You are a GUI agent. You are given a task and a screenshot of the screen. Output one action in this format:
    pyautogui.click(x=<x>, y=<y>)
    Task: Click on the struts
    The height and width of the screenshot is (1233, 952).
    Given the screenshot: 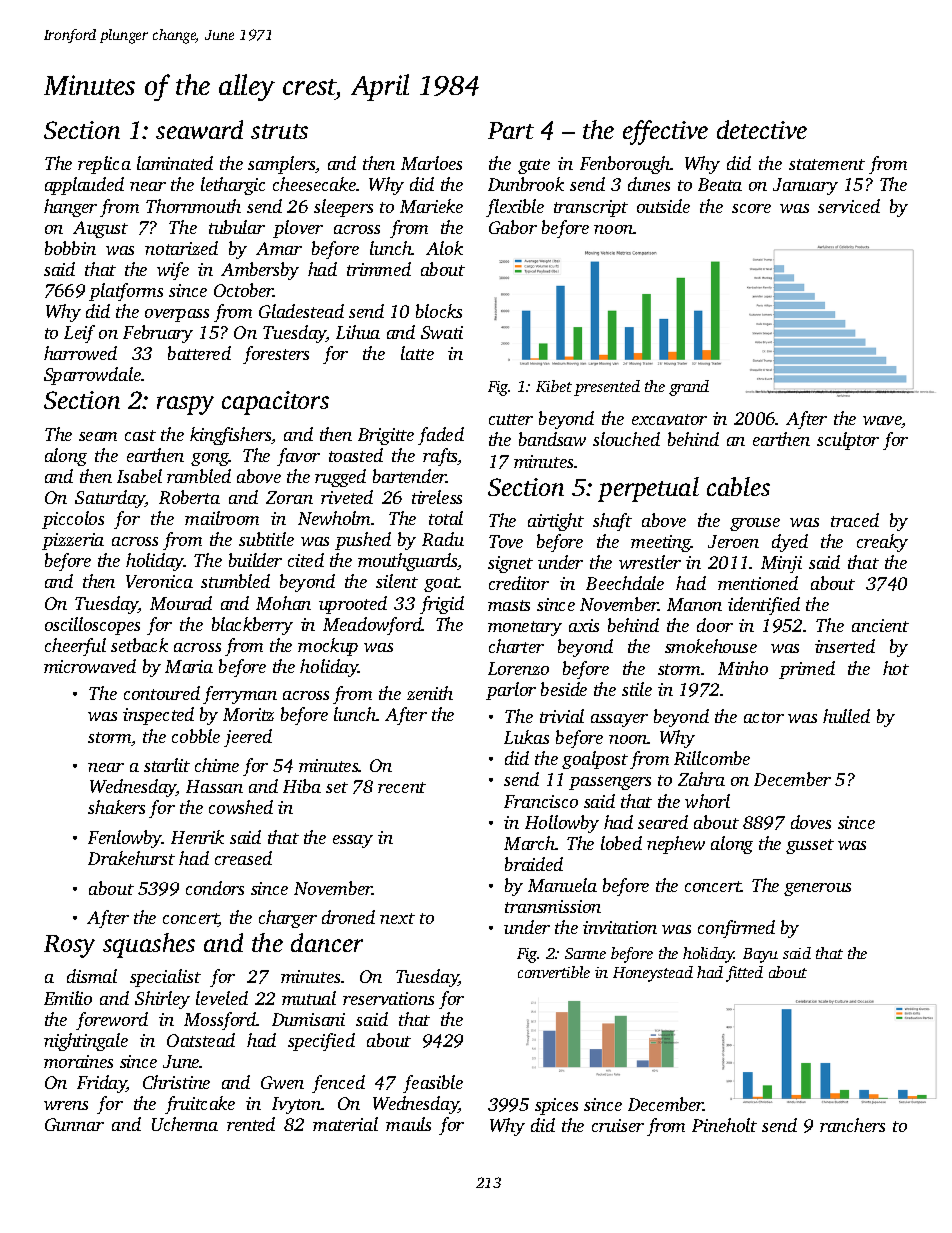 What is the action you would take?
    pyautogui.click(x=279, y=131)
